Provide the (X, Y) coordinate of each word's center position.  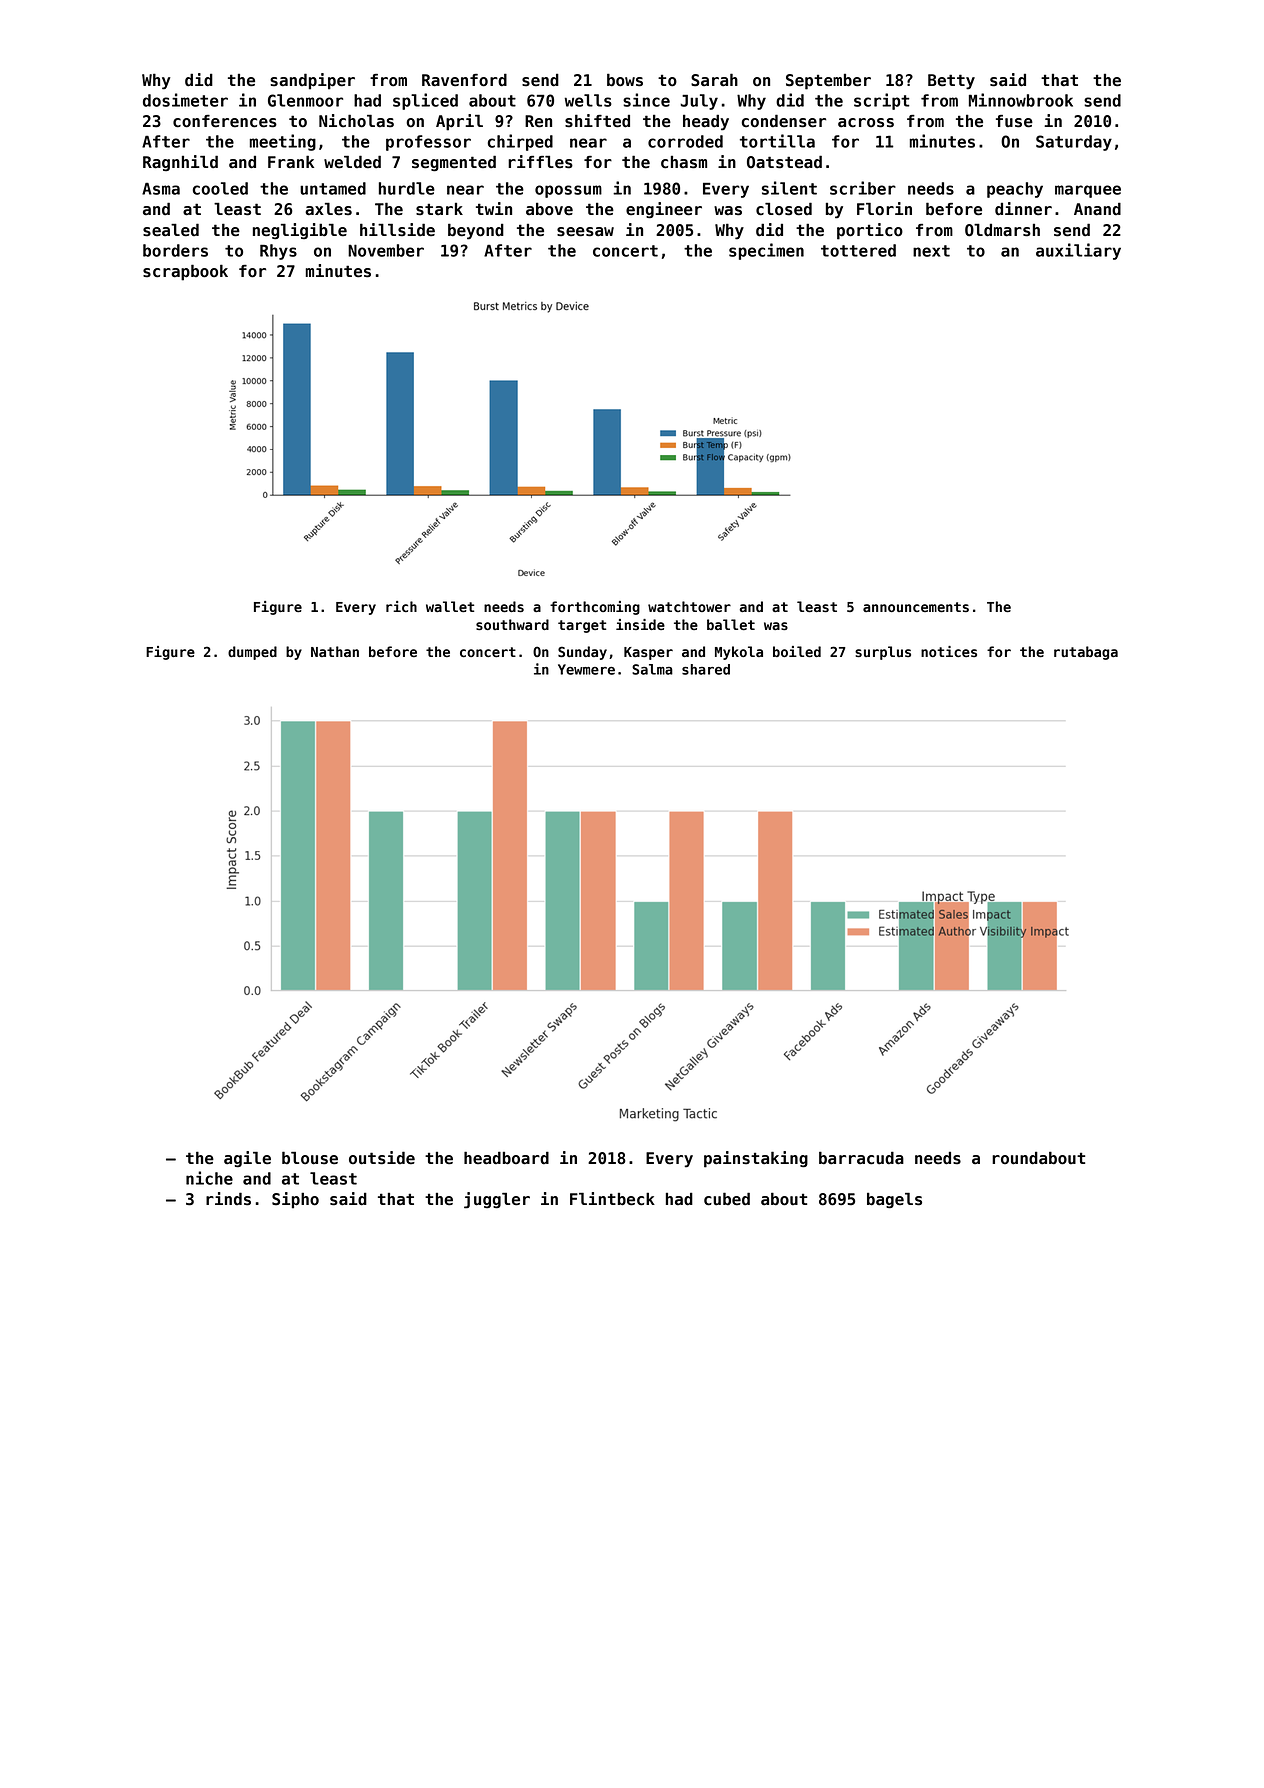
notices (949, 651)
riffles (540, 162)
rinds (228, 1199)
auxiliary (1078, 251)
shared (706, 669)
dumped (252, 653)
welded (352, 162)
